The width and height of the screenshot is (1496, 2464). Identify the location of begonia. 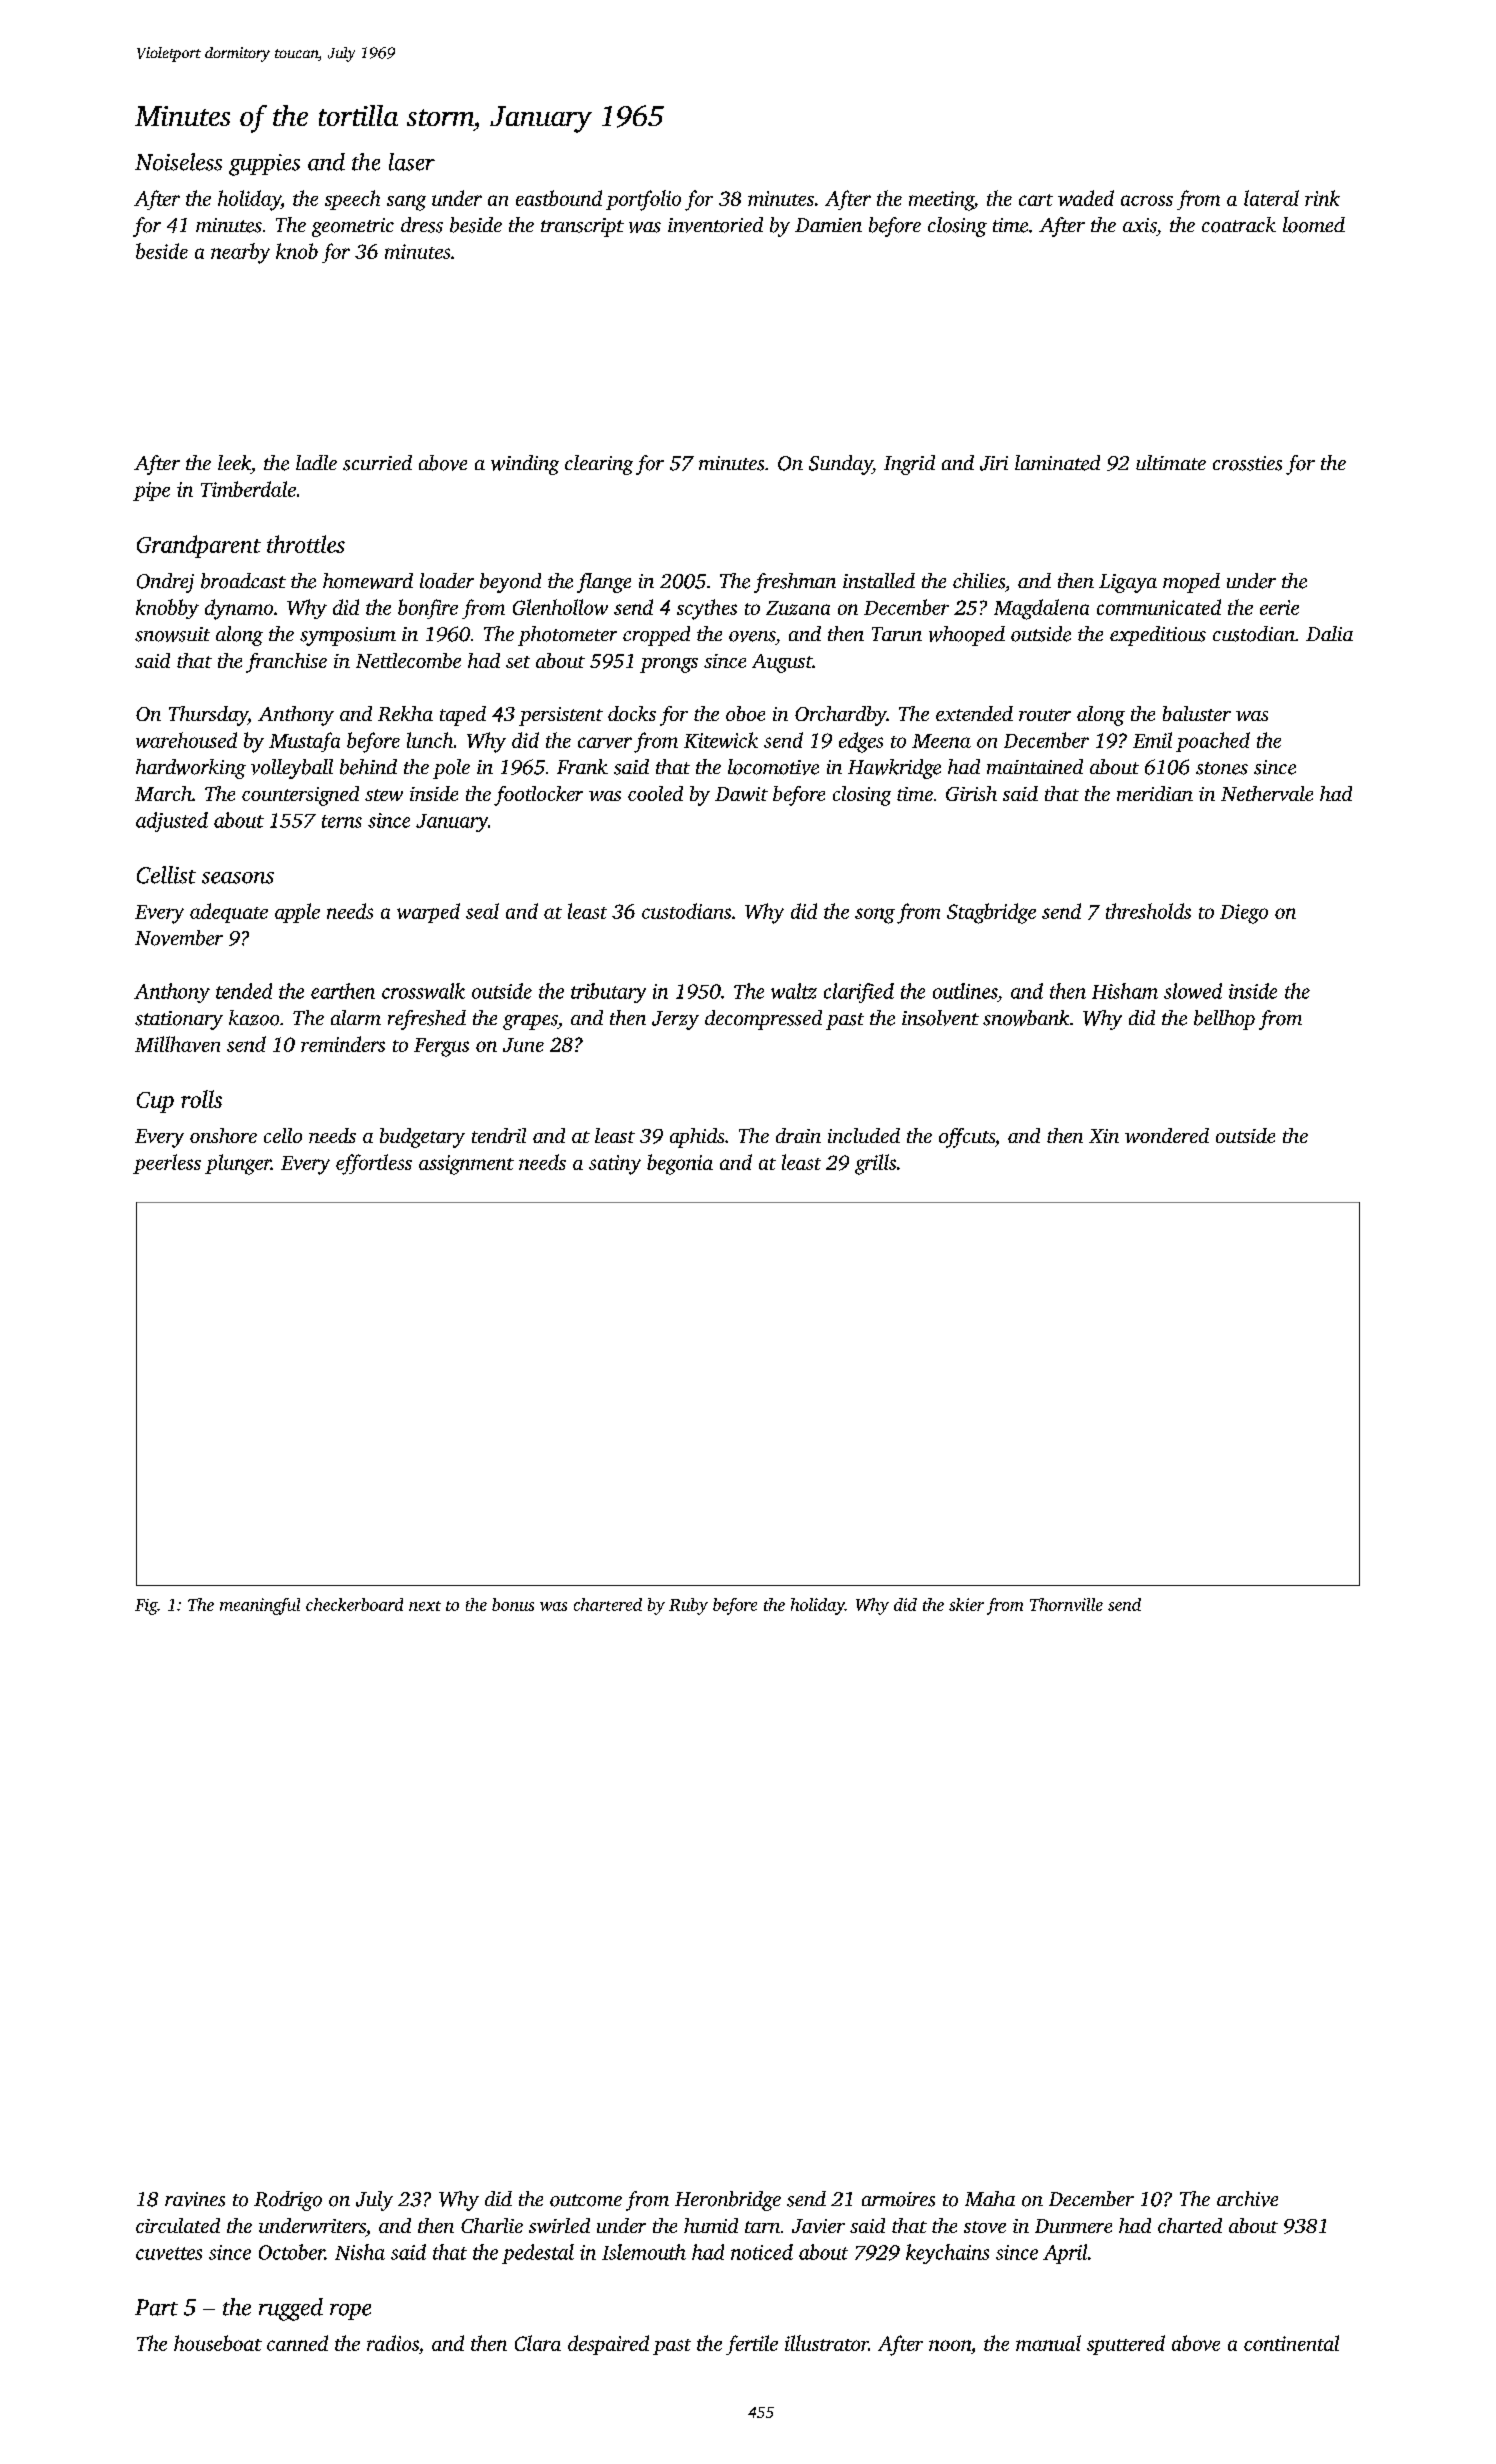
(680, 1164).
